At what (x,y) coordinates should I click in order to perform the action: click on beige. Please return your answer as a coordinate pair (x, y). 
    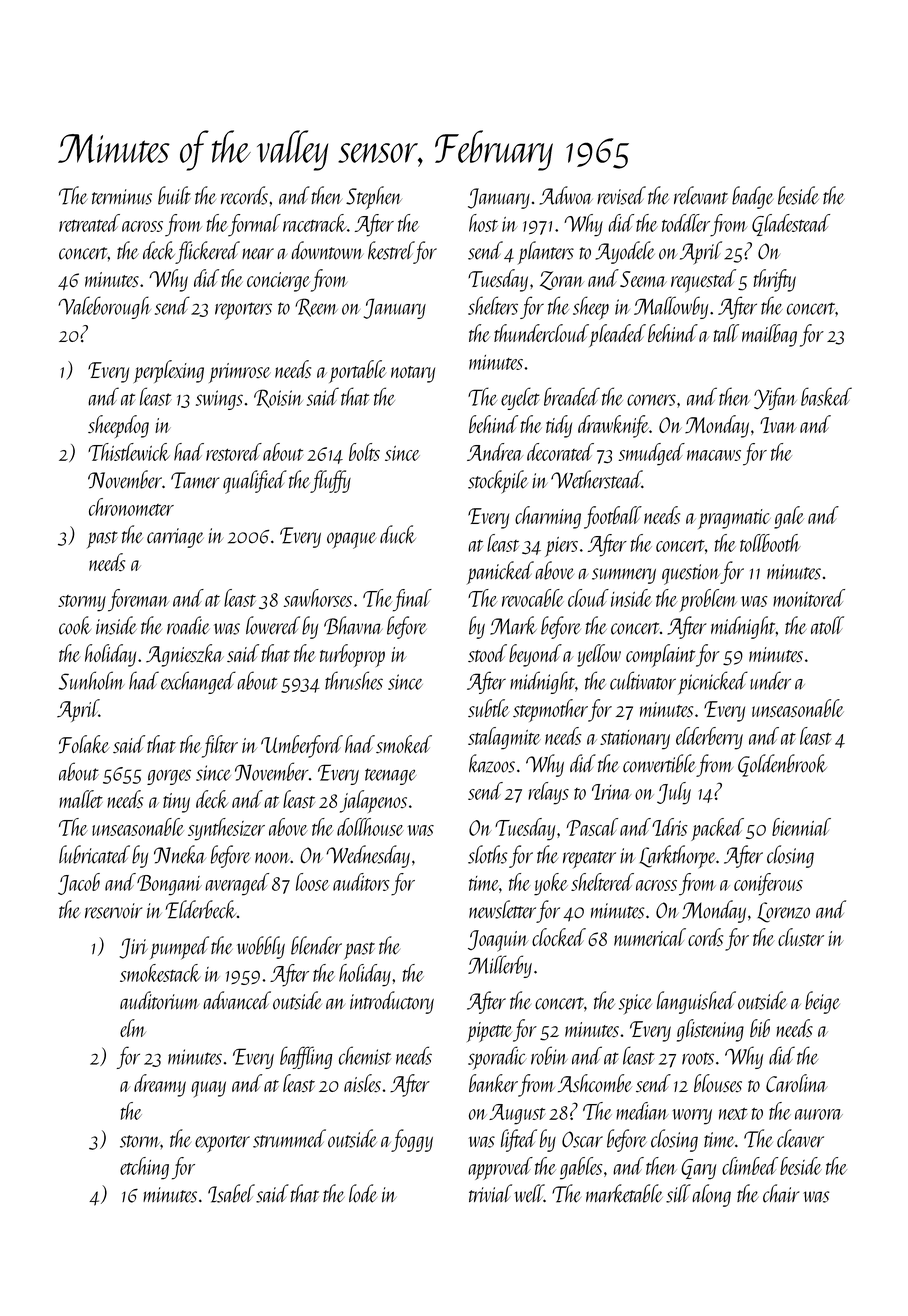
    Looking at the image, I should click on (822, 1002).
